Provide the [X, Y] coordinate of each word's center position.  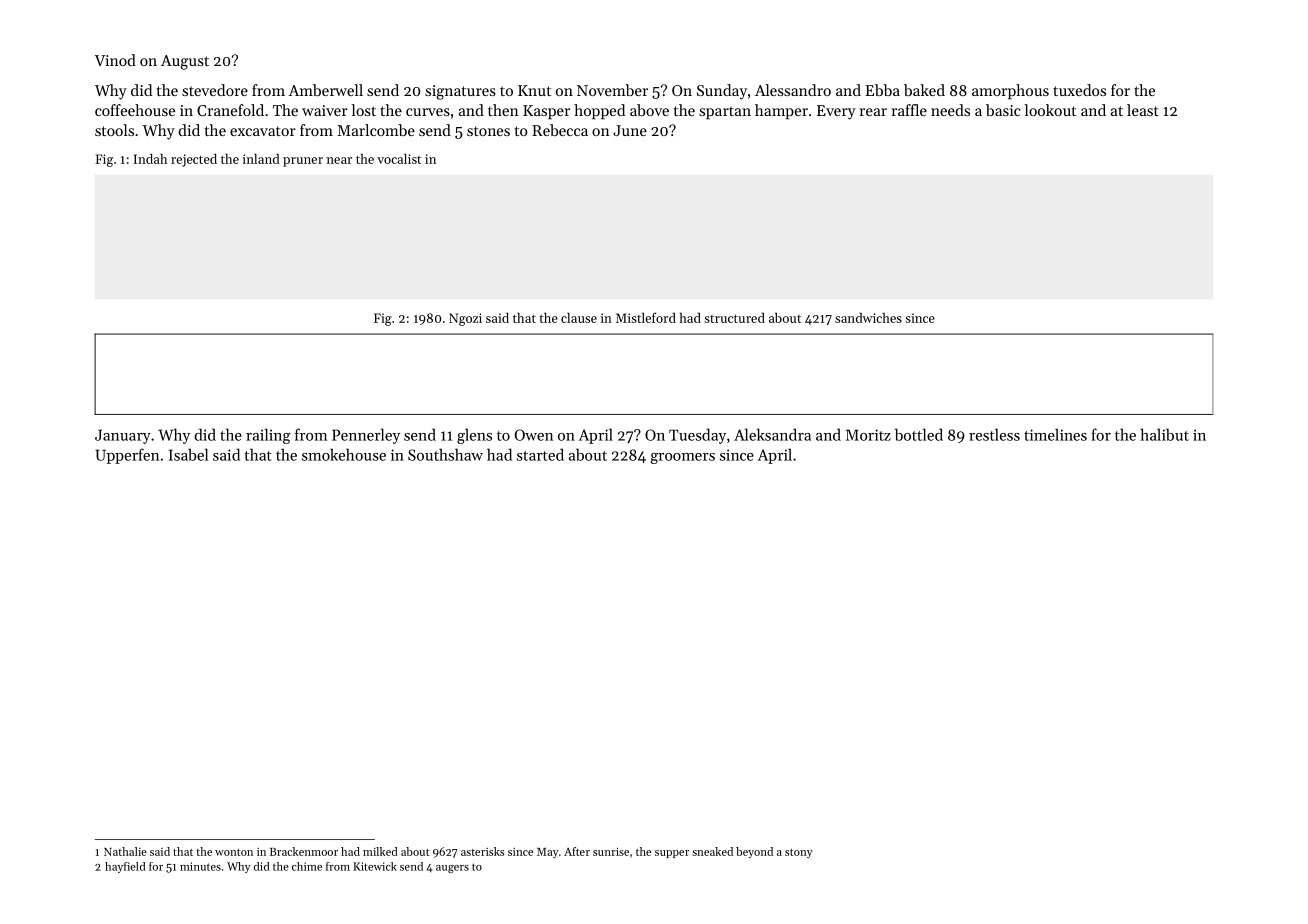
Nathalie [125, 851]
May [548, 853]
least [1143, 110]
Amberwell [325, 90]
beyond [754, 852]
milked [380, 851]
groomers [682, 458]
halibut [1164, 434]
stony [799, 853]
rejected [194, 160]
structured [734, 318]
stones [488, 131]
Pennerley [366, 436]
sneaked [712, 851]
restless [994, 434]
